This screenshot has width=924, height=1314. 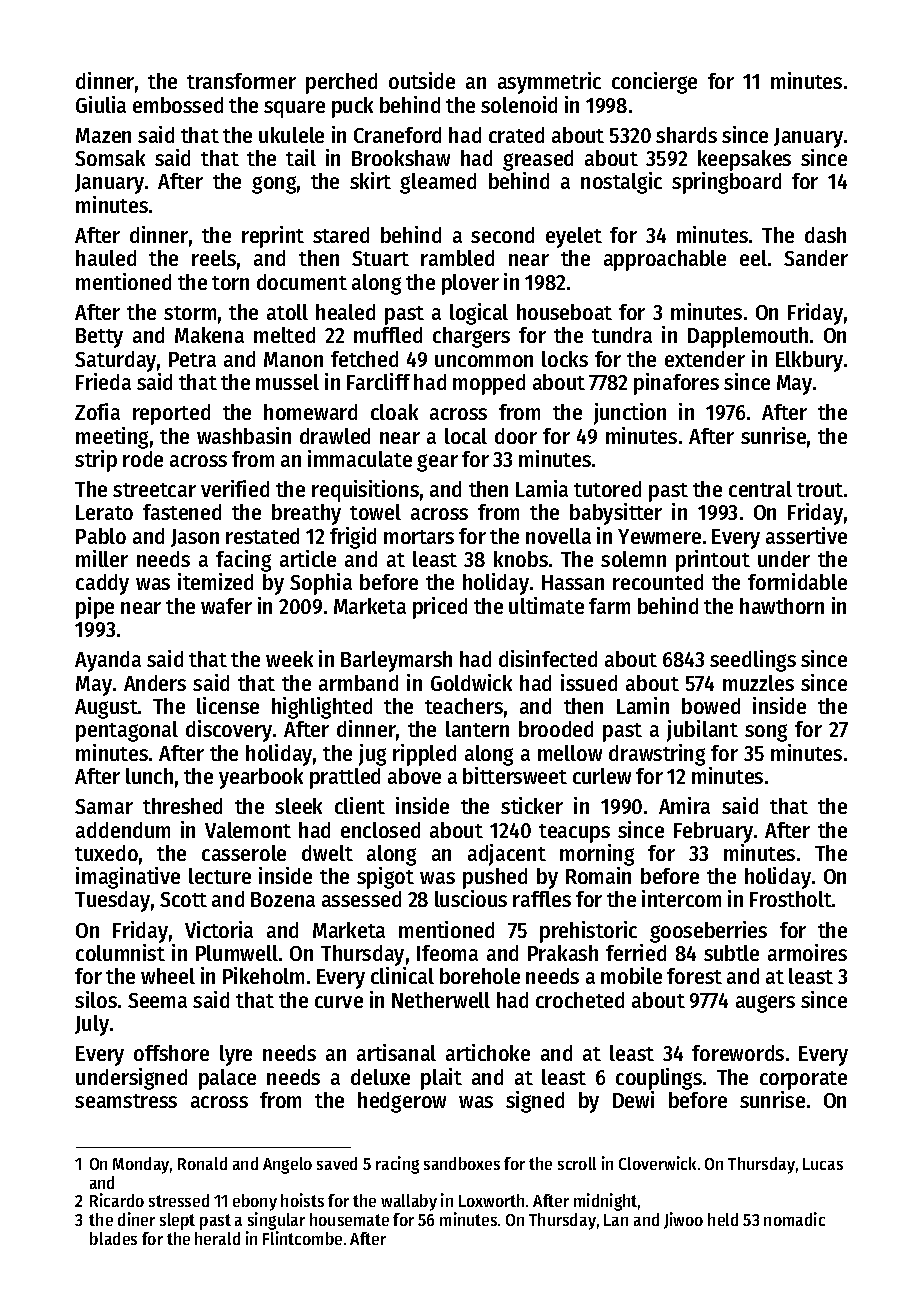 What do you see at coordinates (659, 536) in the screenshot?
I see `Yewmere` at bounding box center [659, 536].
